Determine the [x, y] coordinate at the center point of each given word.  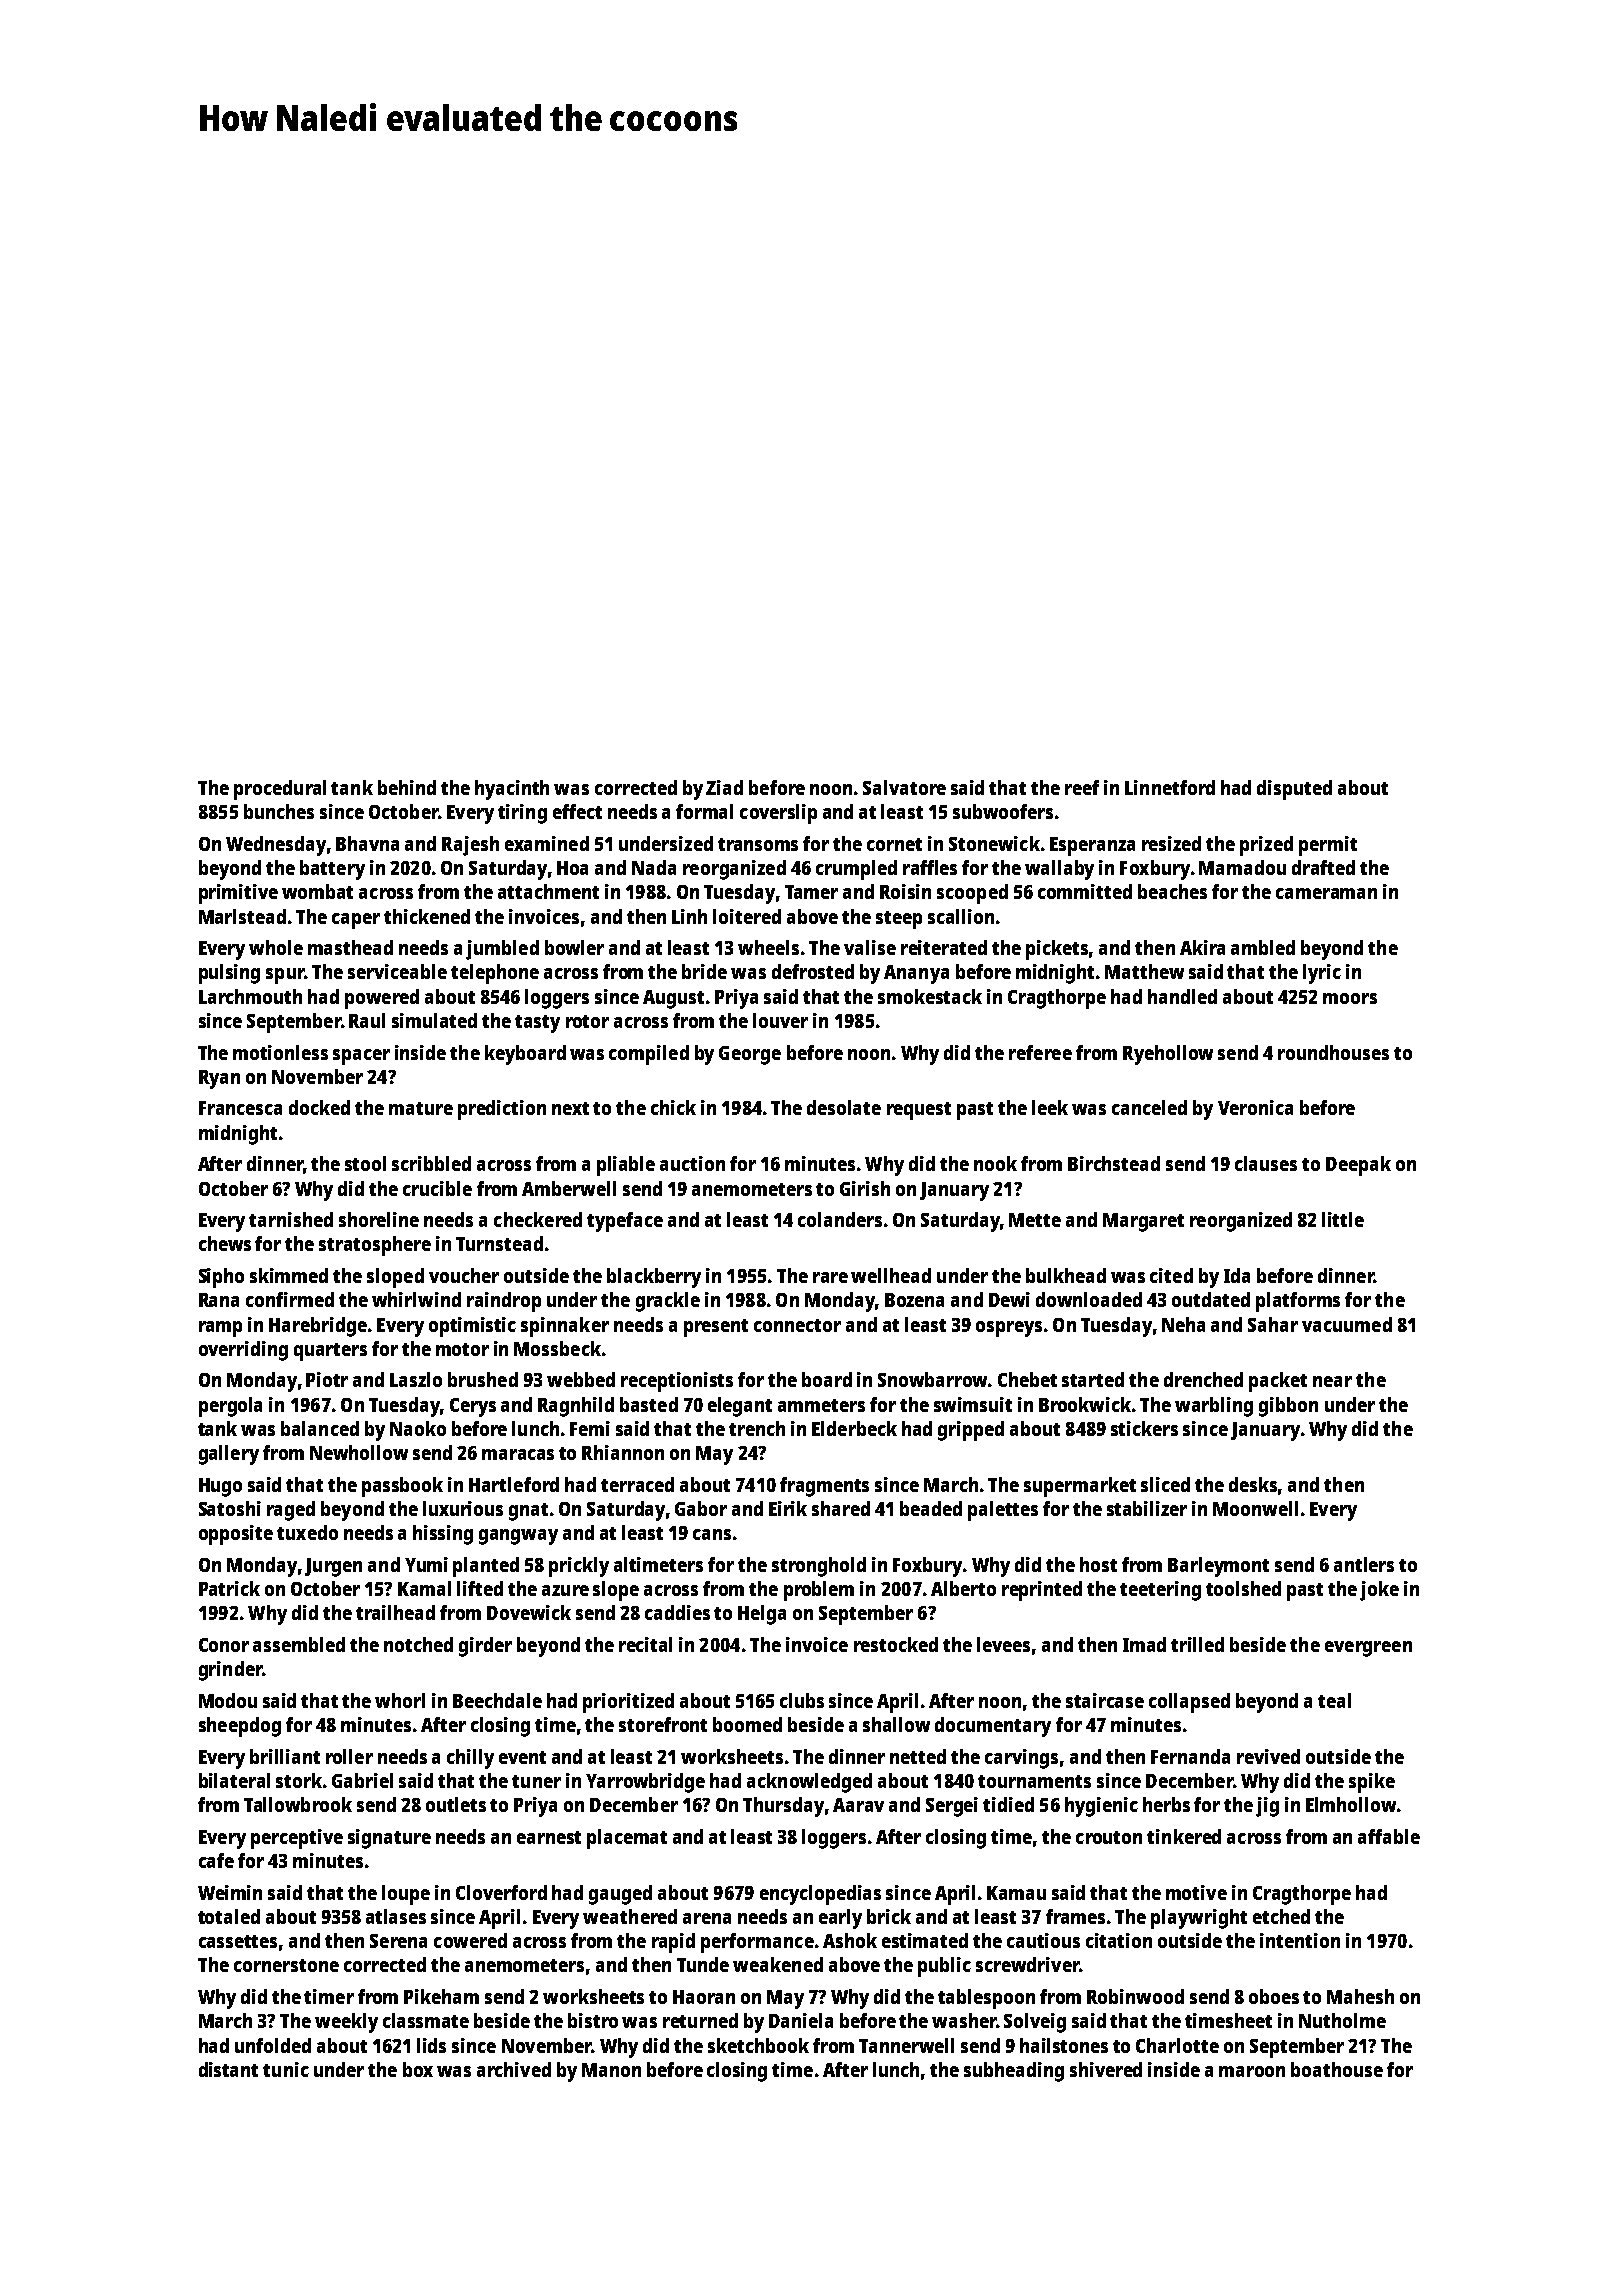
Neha [1183, 1324]
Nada [654, 867]
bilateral [234, 1780]
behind [407, 787]
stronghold [819, 1567]
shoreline [379, 1219]
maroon [1252, 2071]
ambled [1263, 947]
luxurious [463, 1508]
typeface [625, 1222]
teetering [1160, 1591]
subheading [1014, 2072]
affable [1389, 1836]
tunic [286, 2069]
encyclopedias [820, 1895]
